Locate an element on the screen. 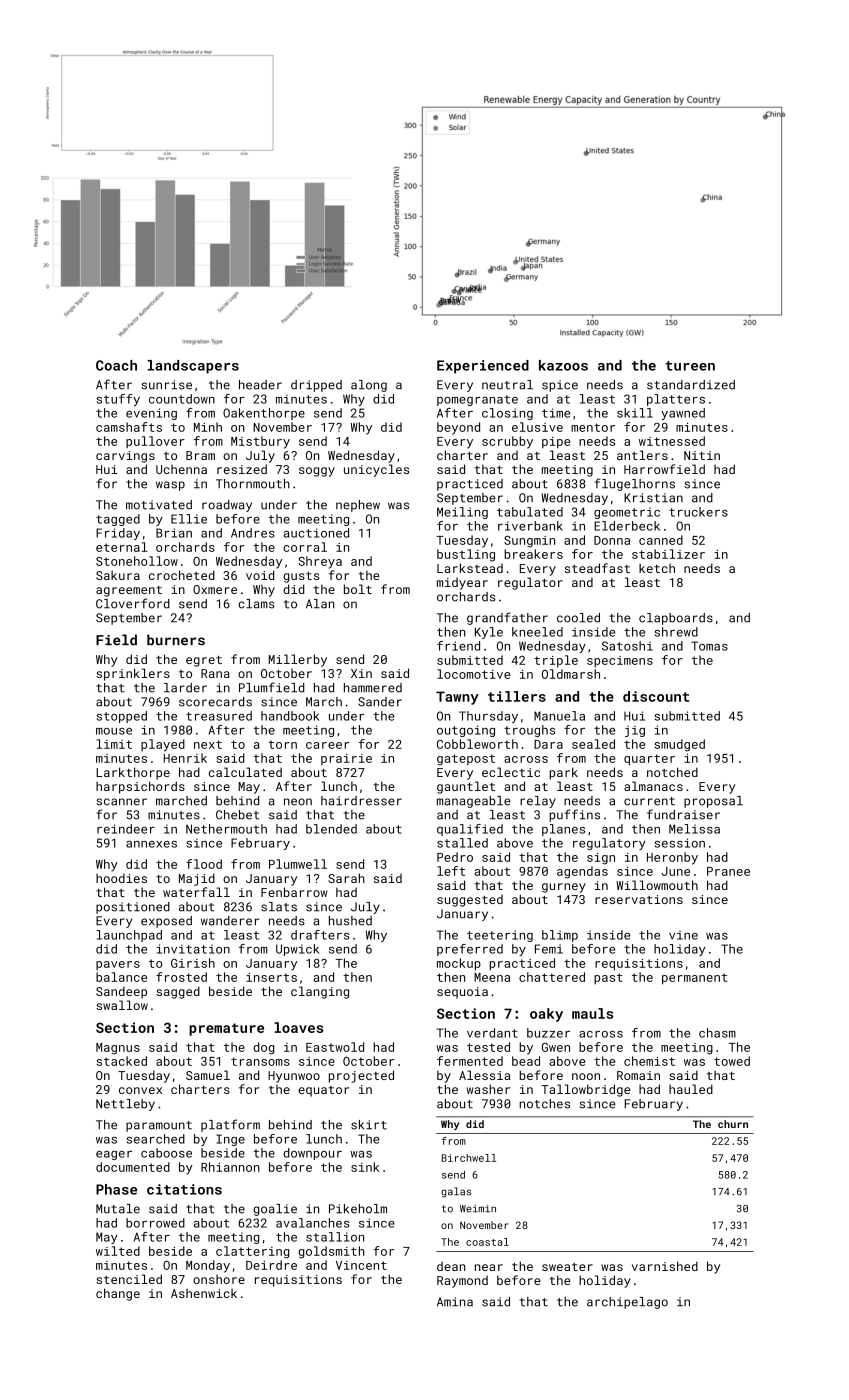 This screenshot has height=1400, width=849. Meiling is located at coordinates (462, 513).
